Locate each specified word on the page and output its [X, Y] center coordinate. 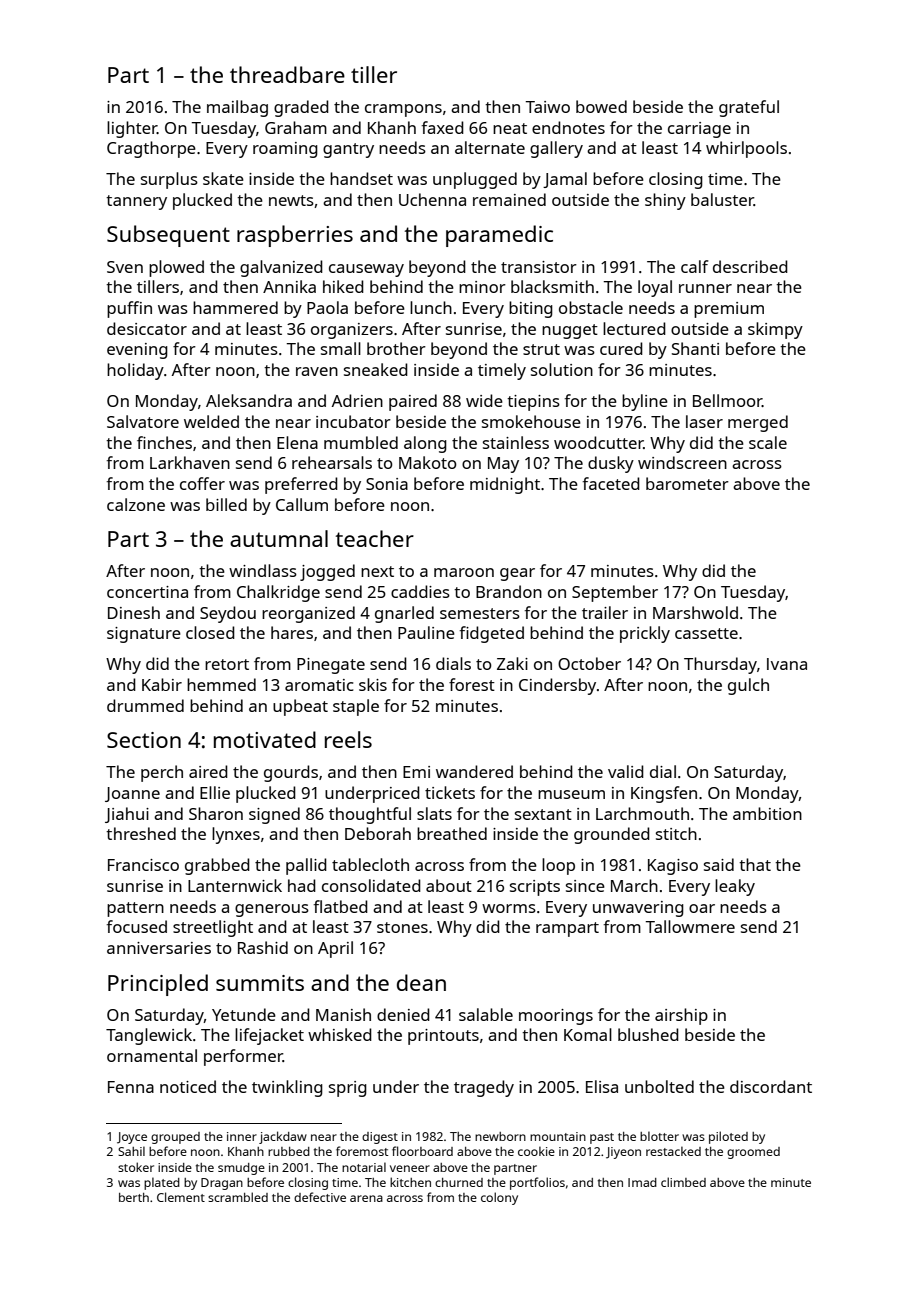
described [750, 266]
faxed [443, 127]
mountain [558, 1136]
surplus [169, 180]
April [335, 949]
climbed [683, 1182]
